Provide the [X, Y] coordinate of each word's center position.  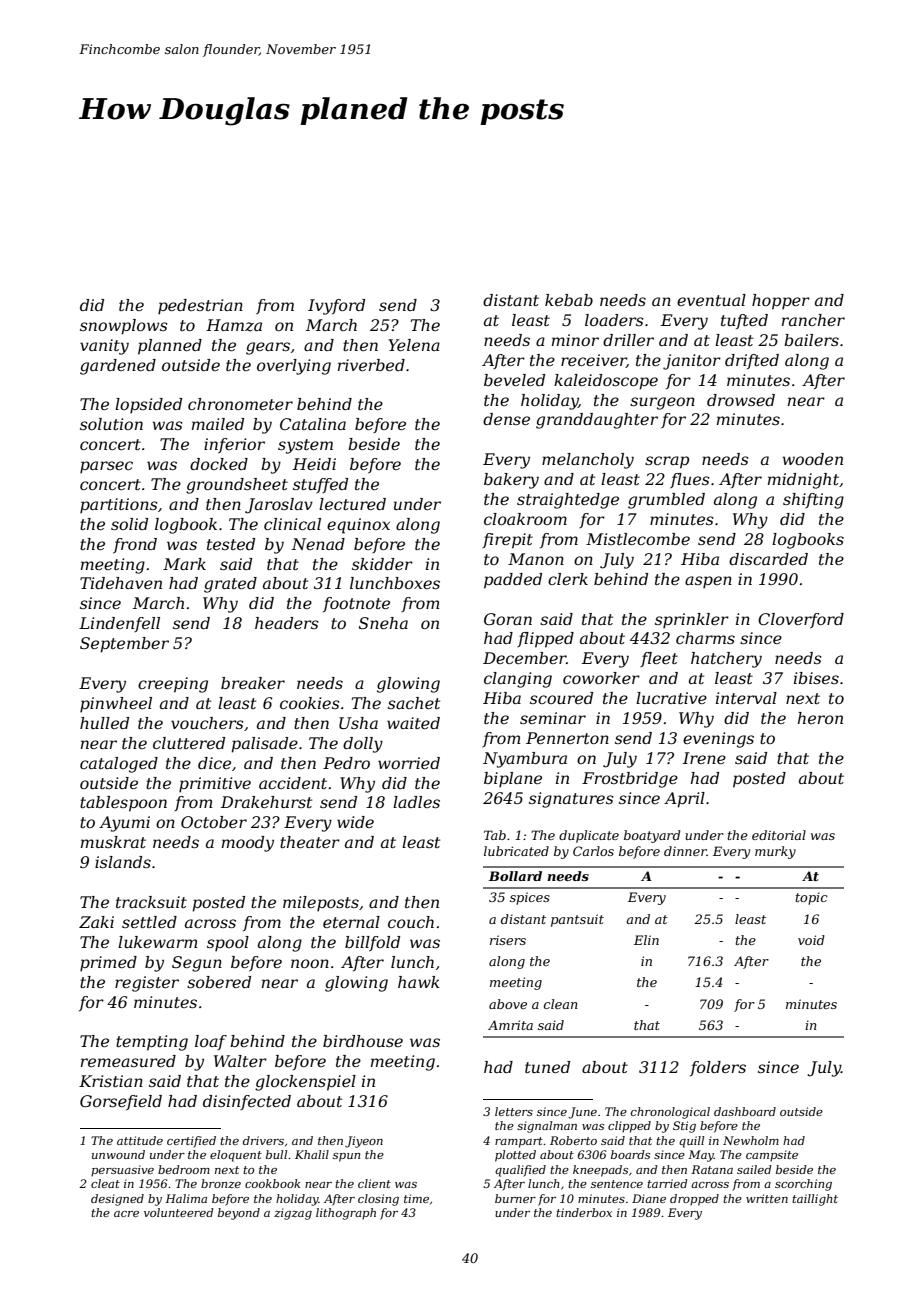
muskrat [113, 842]
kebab [569, 300]
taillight [815, 1200]
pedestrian [200, 307]
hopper [781, 302]
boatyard [652, 836]
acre [126, 1214]
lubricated [516, 851]
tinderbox [584, 1212]
